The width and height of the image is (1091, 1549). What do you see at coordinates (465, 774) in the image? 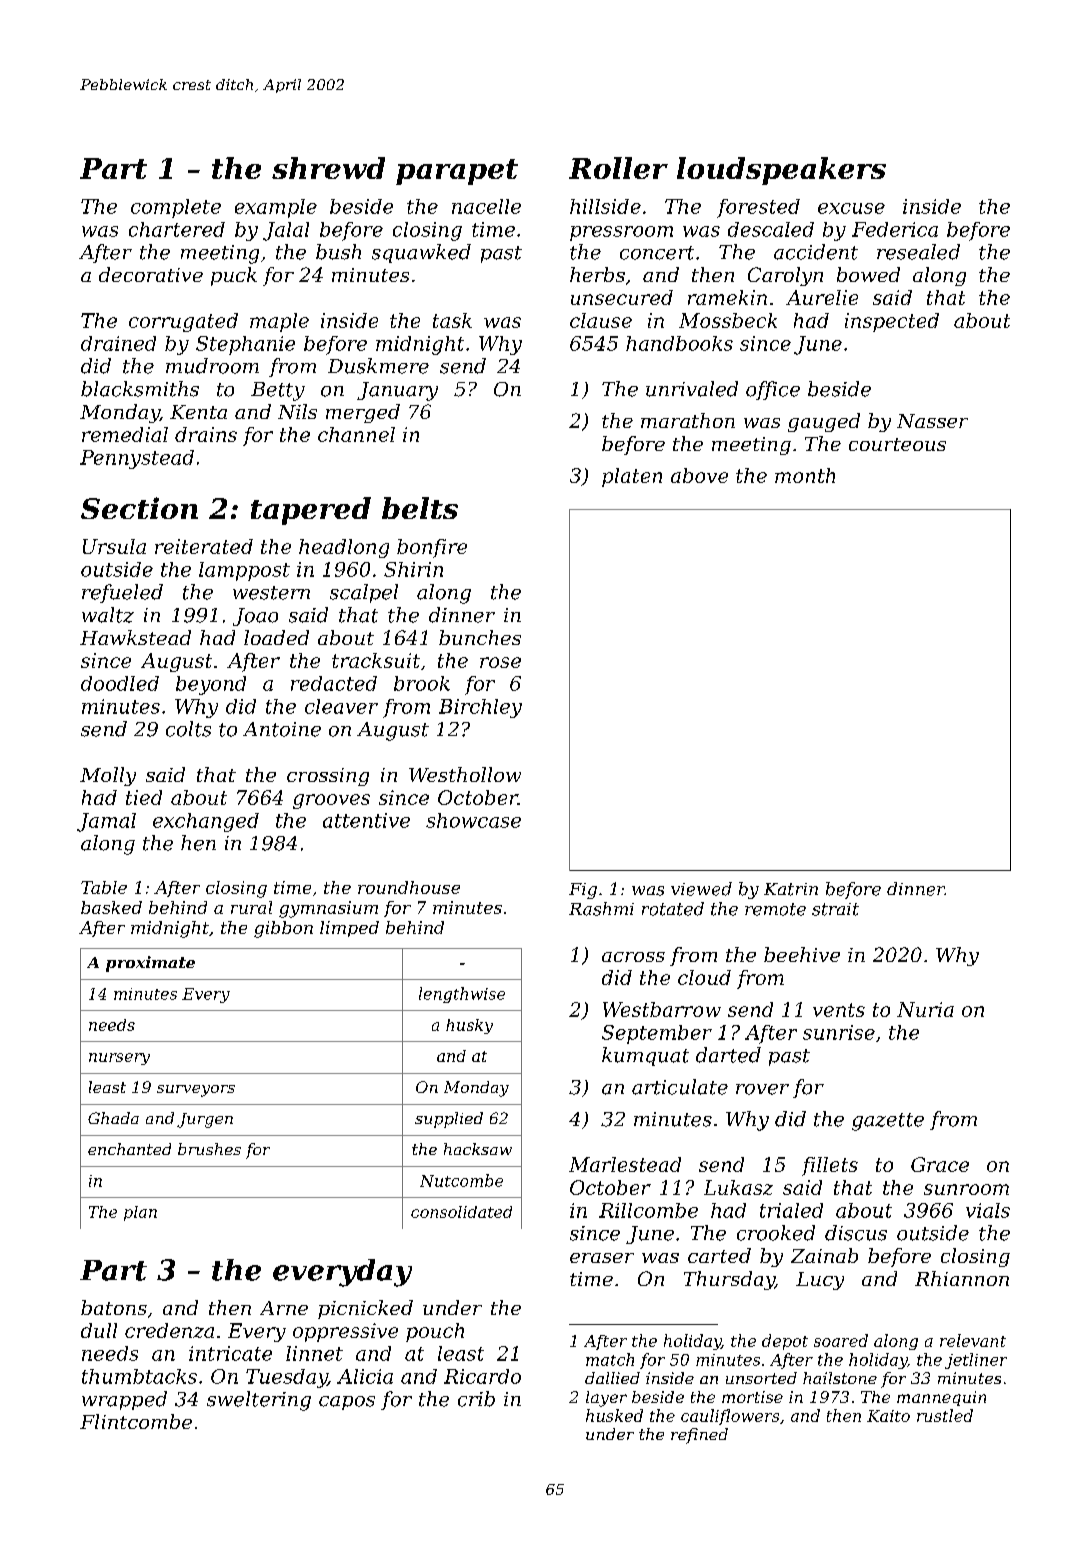
I see `Westhollow` at bounding box center [465, 774].
